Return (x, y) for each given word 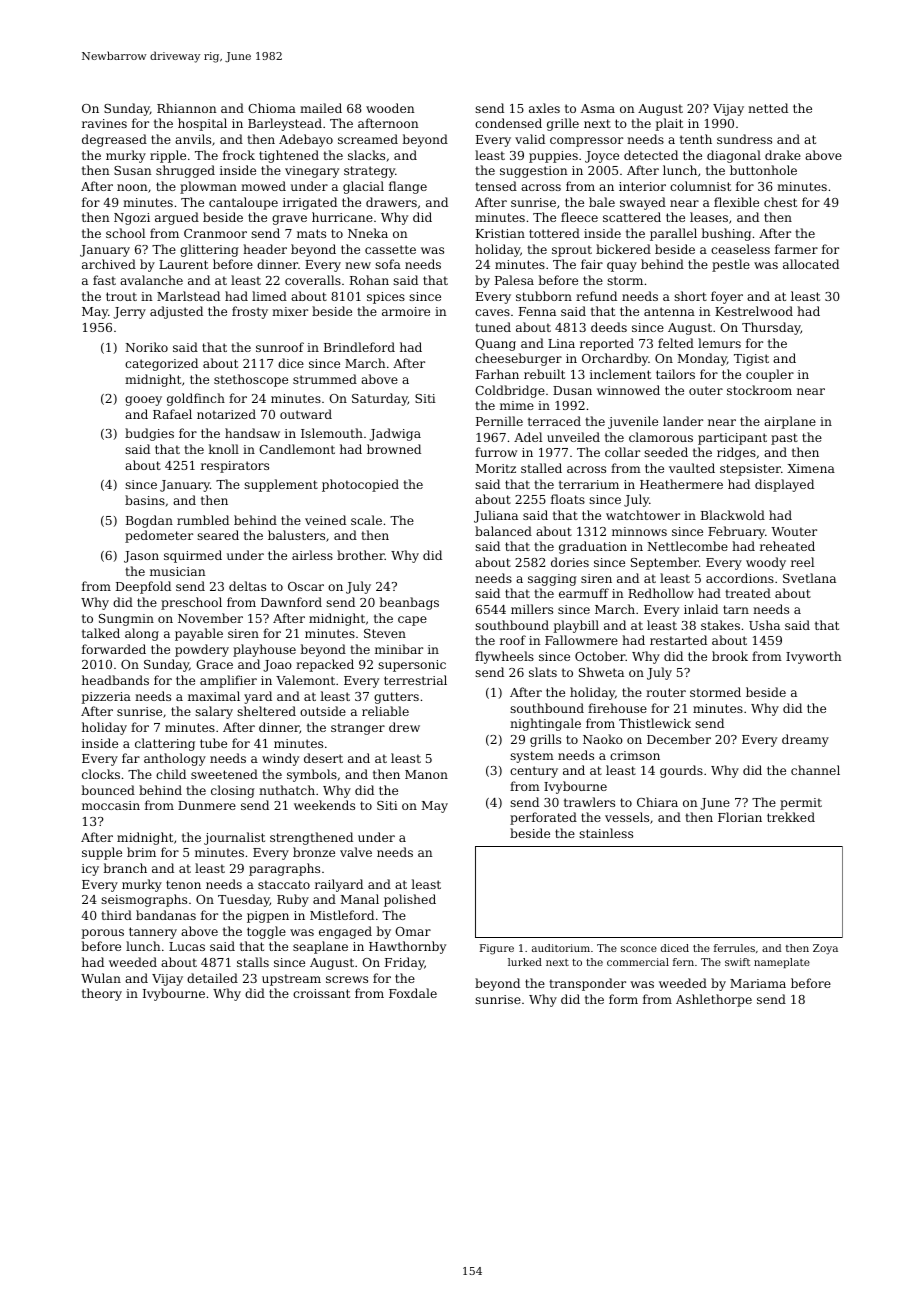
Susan (133, 170)
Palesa (514, 280)
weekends (324, 805)
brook (730, 656)
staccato (284, 884)
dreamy (805, 740)
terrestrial (415, 680)
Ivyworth (814, 657)
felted (676, 343)
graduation (593, 547)
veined (325, 520)
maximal (214, 696)
